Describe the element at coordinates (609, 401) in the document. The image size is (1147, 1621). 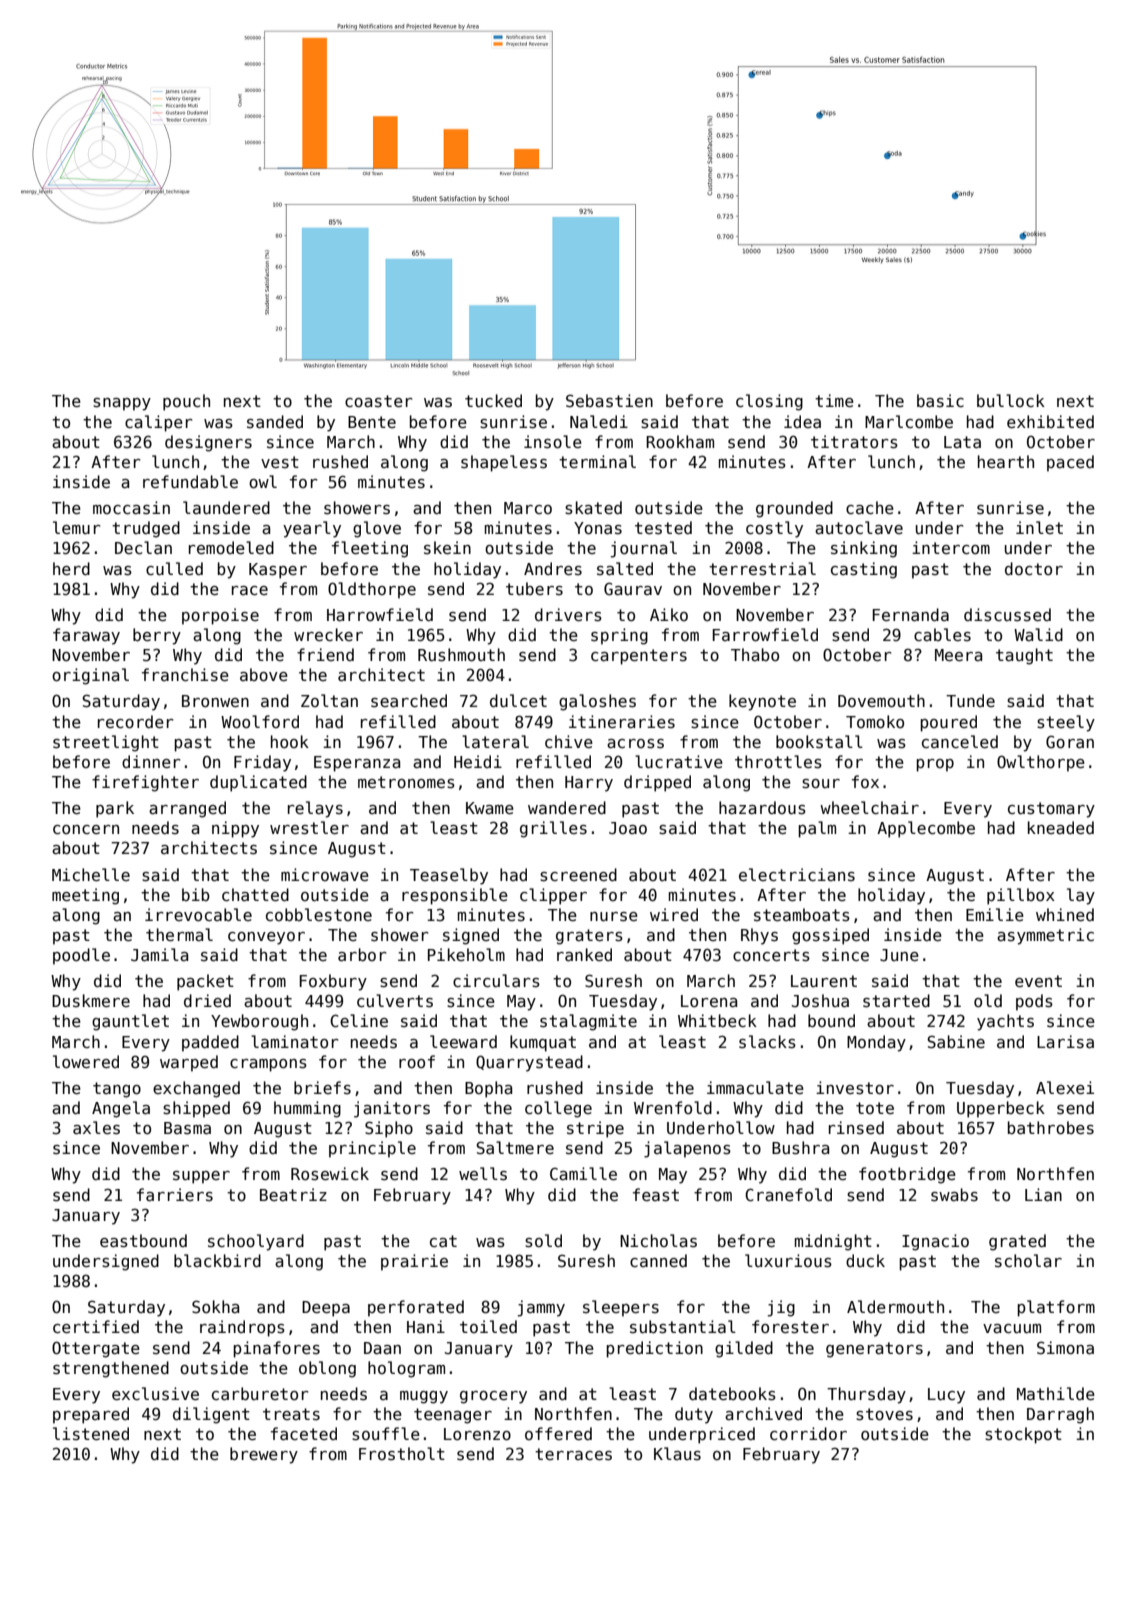
I see `Sebastien` at that location.
